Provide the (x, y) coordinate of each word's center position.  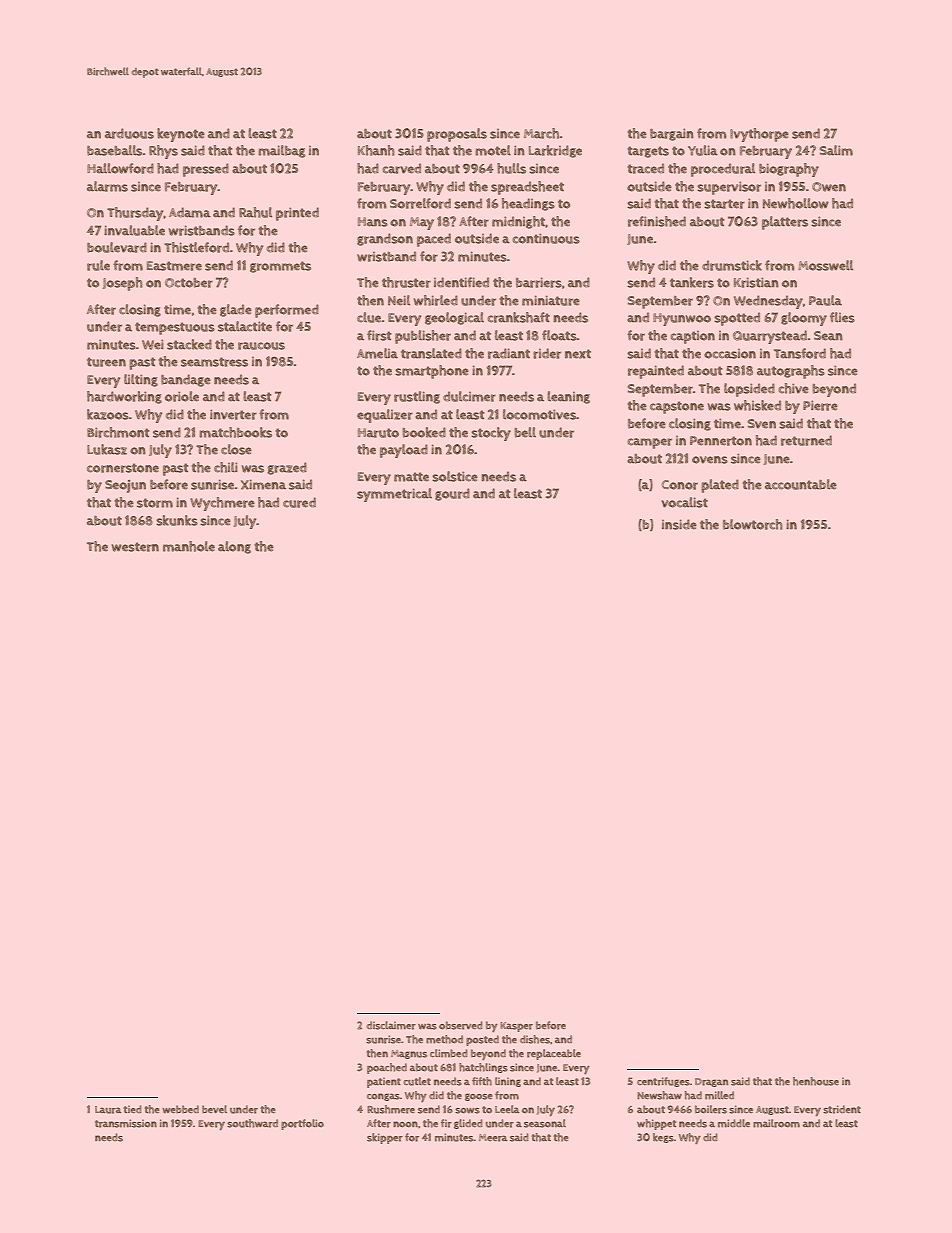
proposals (457, 135)
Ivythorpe (759, 135)
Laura (108, 1110)
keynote (181, 135)
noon (405, 1124)
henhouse (816, 1081)
